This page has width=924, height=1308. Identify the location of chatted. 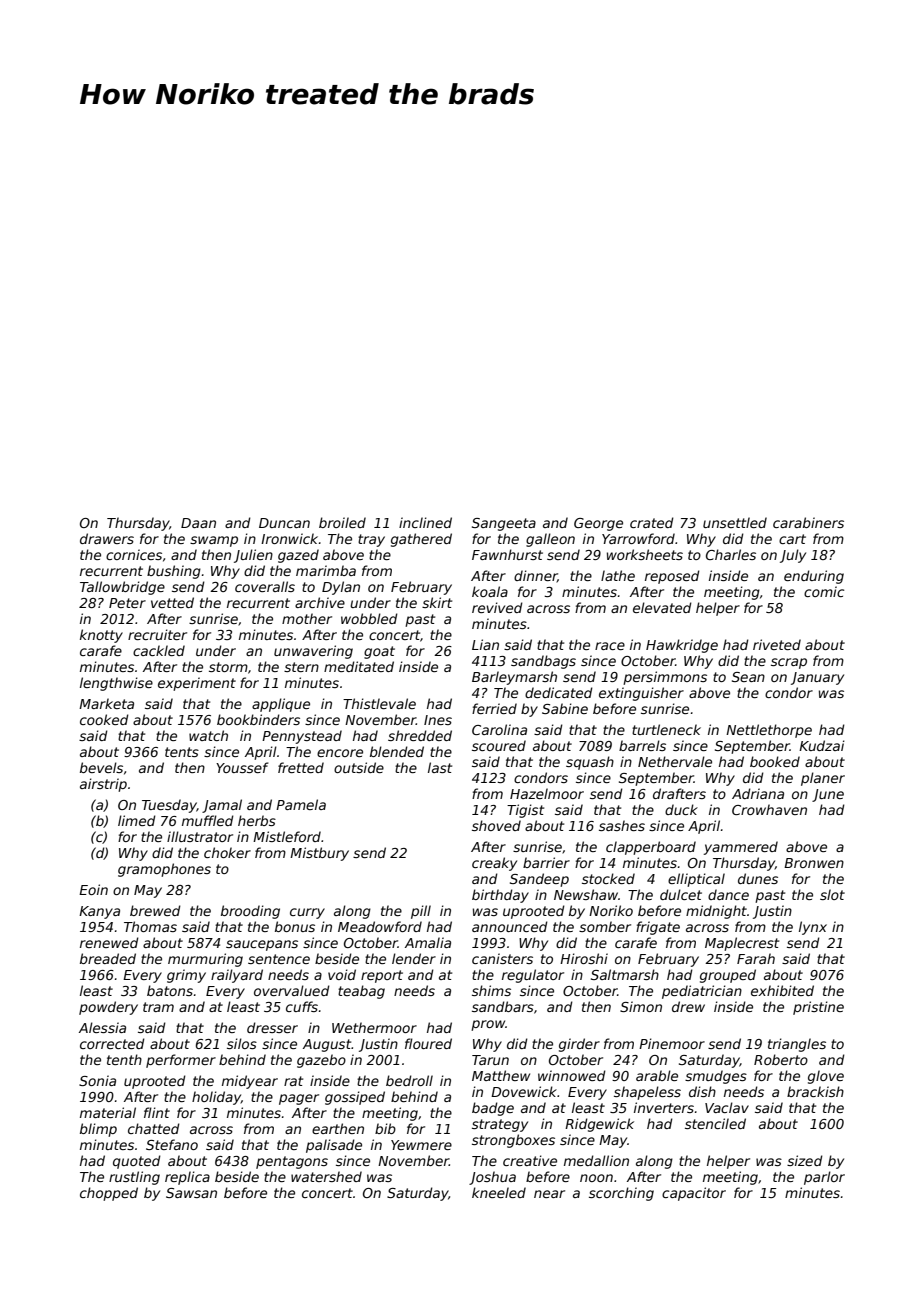
(154, 1128).
